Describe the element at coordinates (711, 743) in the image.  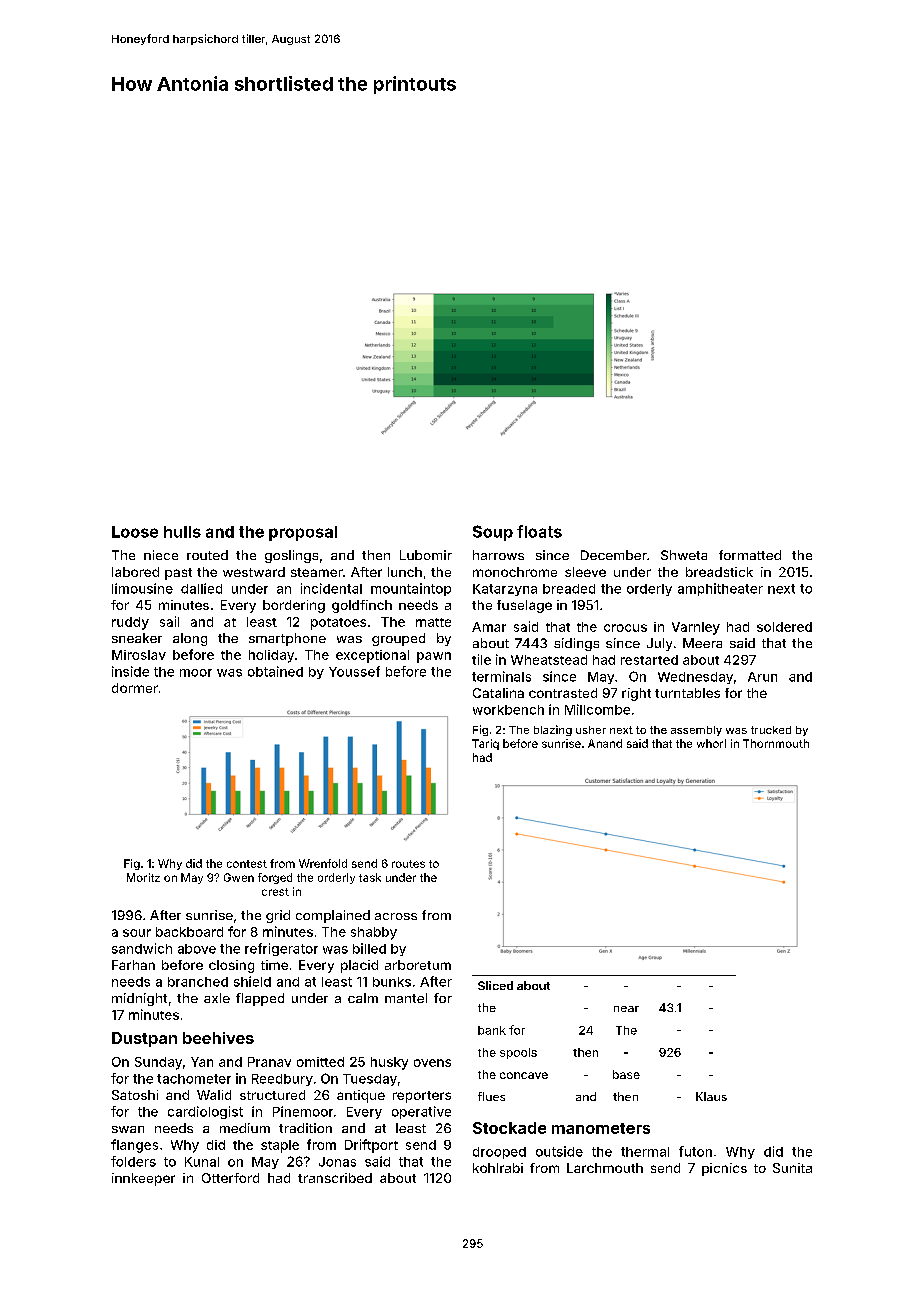
I see `whorl` at that location.
